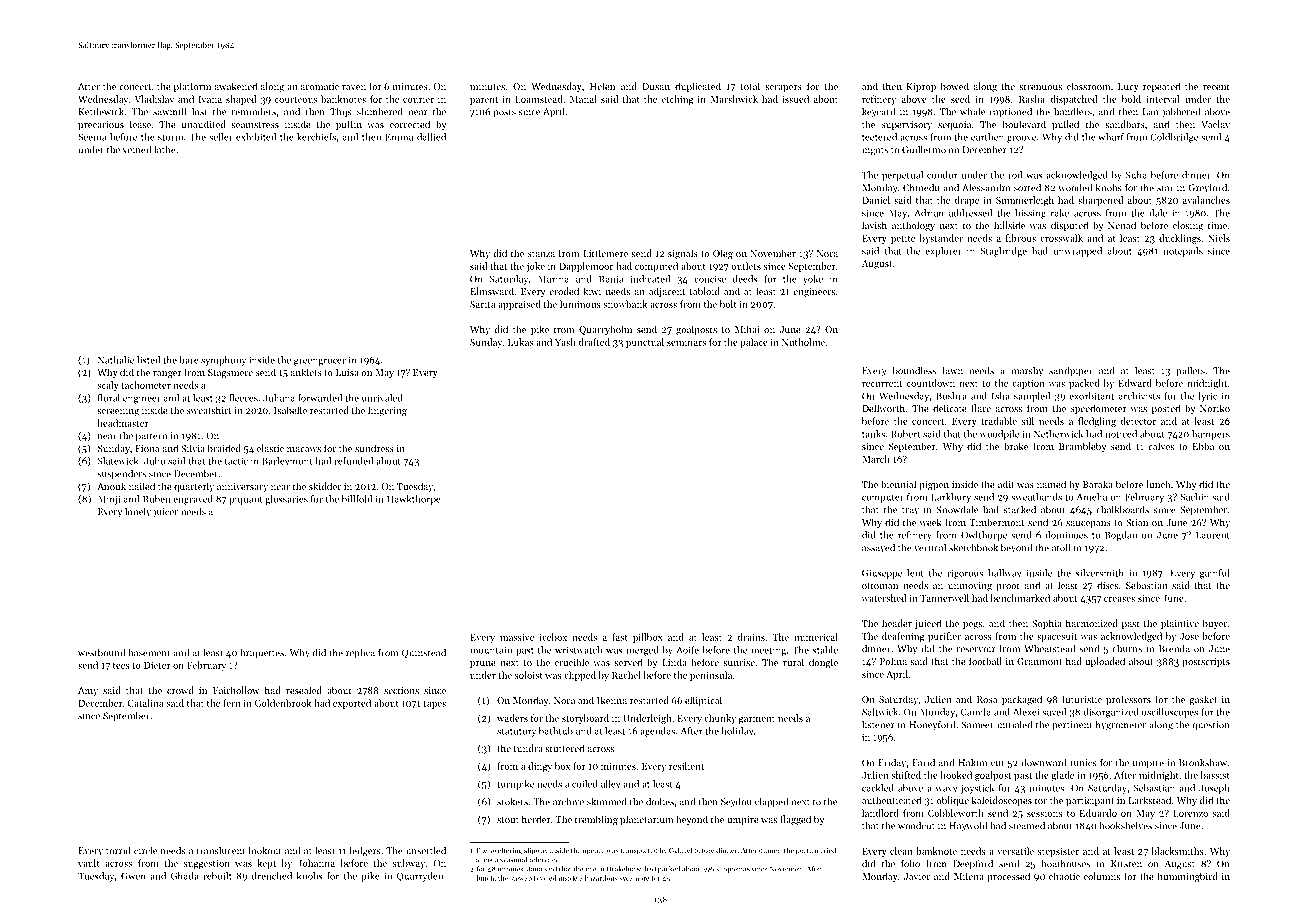 This page has height=924, width=1308. Describe the element at coordinates (625, 304) in the page. I see `snowbank` at that location.
